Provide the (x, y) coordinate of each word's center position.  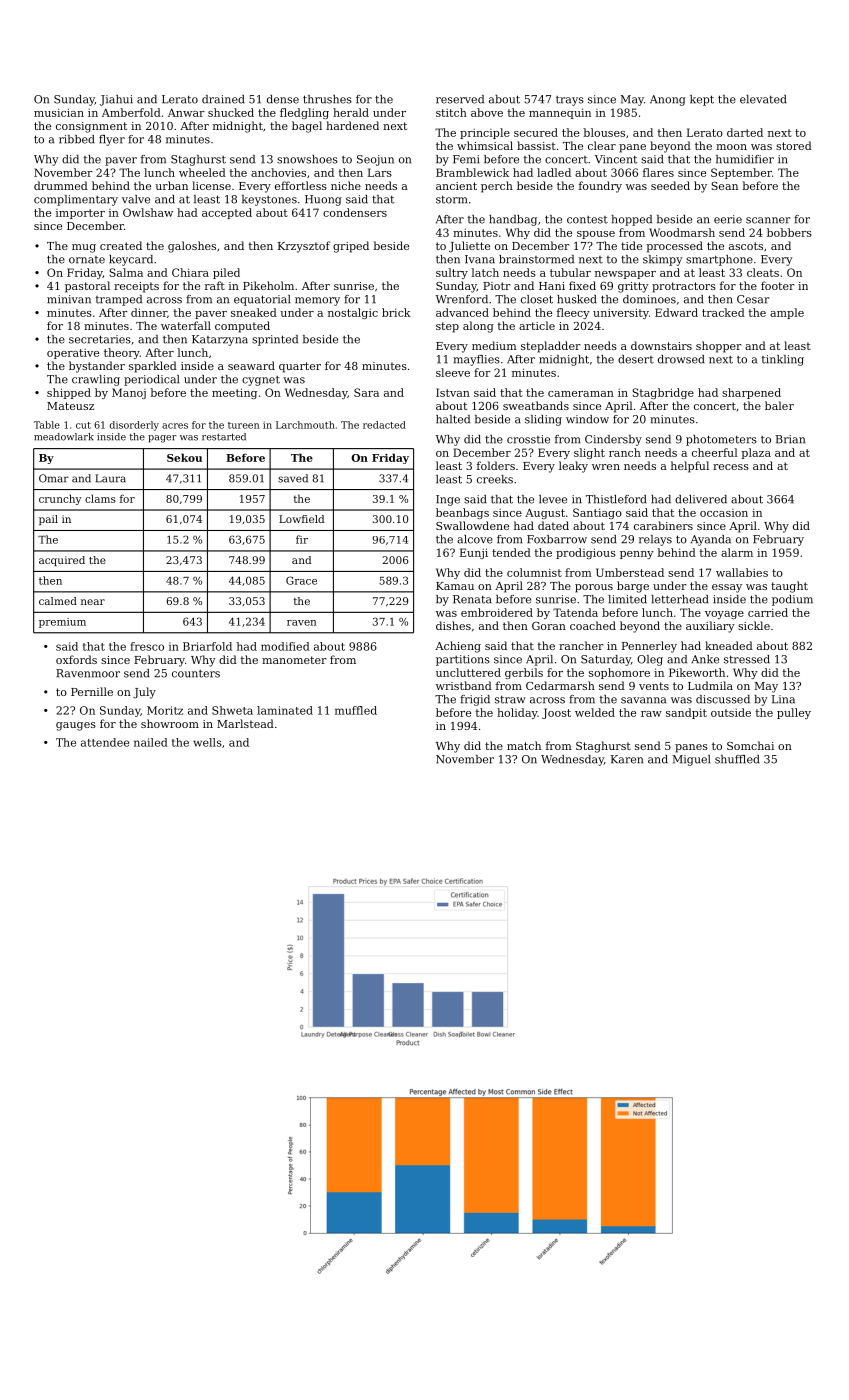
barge (633, 587)
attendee (105, 742)
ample (787, 313)
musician (59, 112)
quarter (300, 367)
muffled (356, 710)
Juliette (469, 247)
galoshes (192, 247)
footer (777, 285)
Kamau (455, 586)
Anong (668, 100)
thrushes (327, 99)
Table (47, 425)
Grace (301, 580)
